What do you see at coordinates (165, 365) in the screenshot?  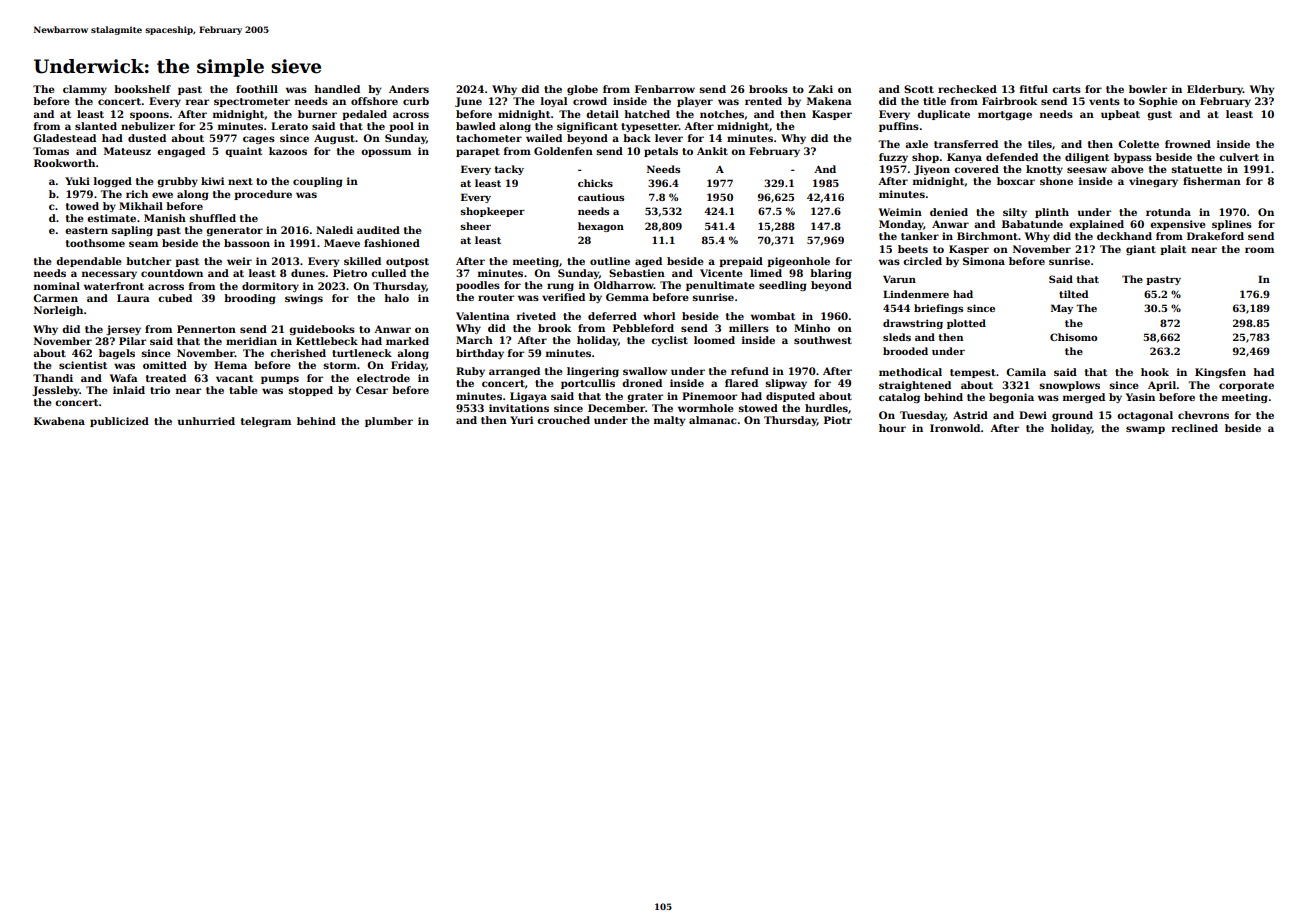 I see `omitted` at bounding box center [165, 365].
